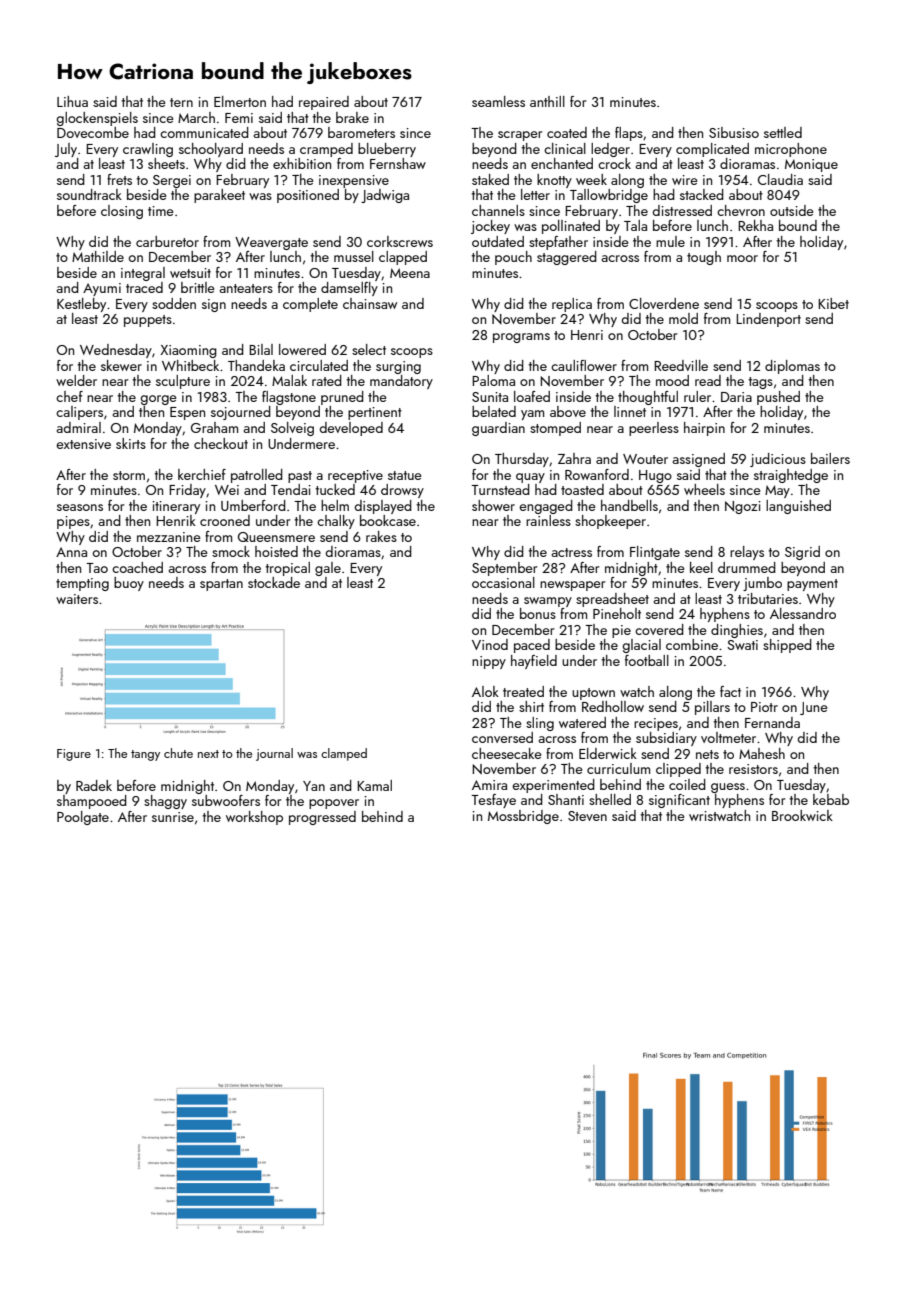 Image resolution: width=908 pixels, height=1316 pixels. I want to click on calipers, so click(79, 413).
